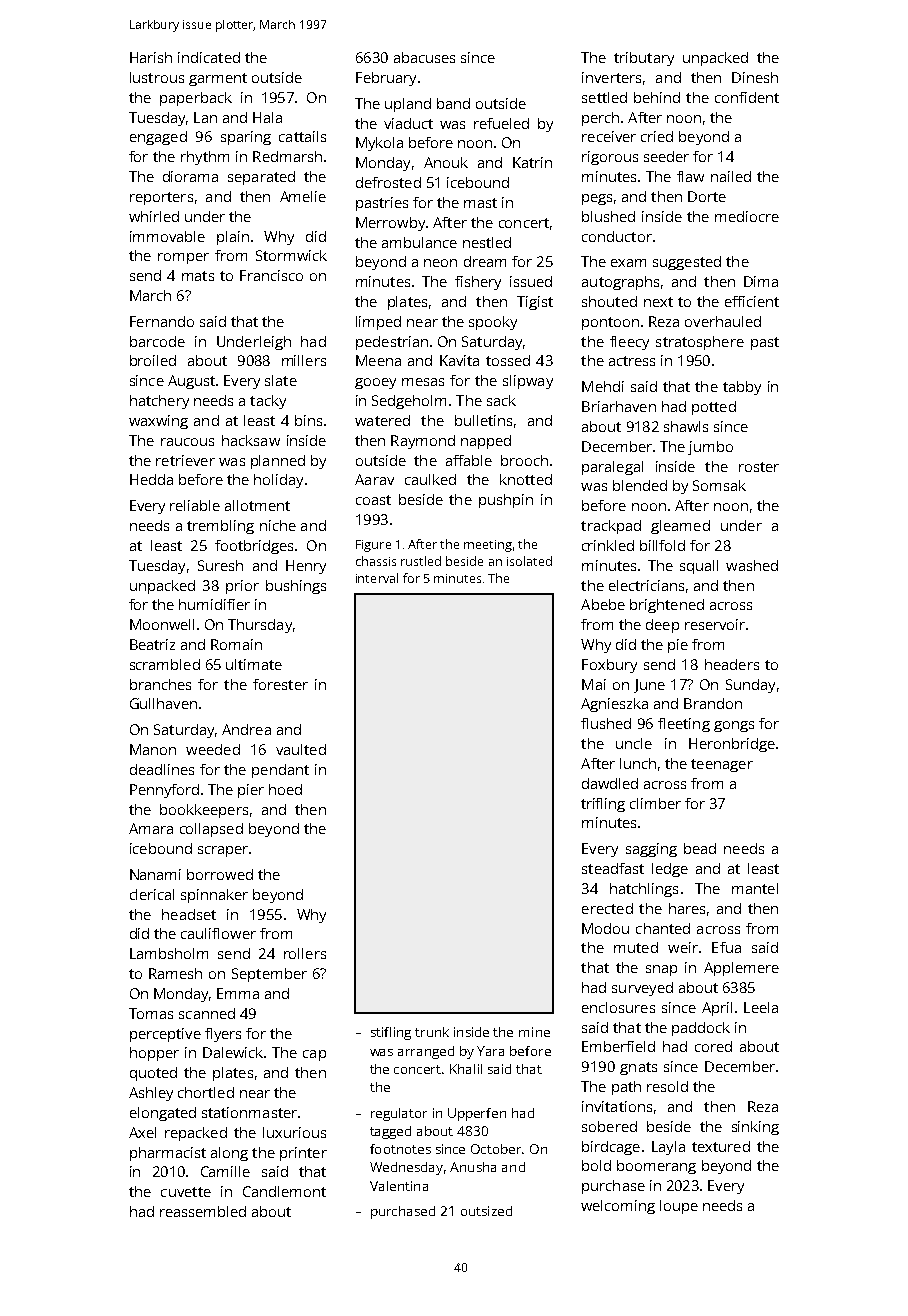 The width and height of the screenshot is (908, 1316). I want to click on suggested, so click(687, 263).
